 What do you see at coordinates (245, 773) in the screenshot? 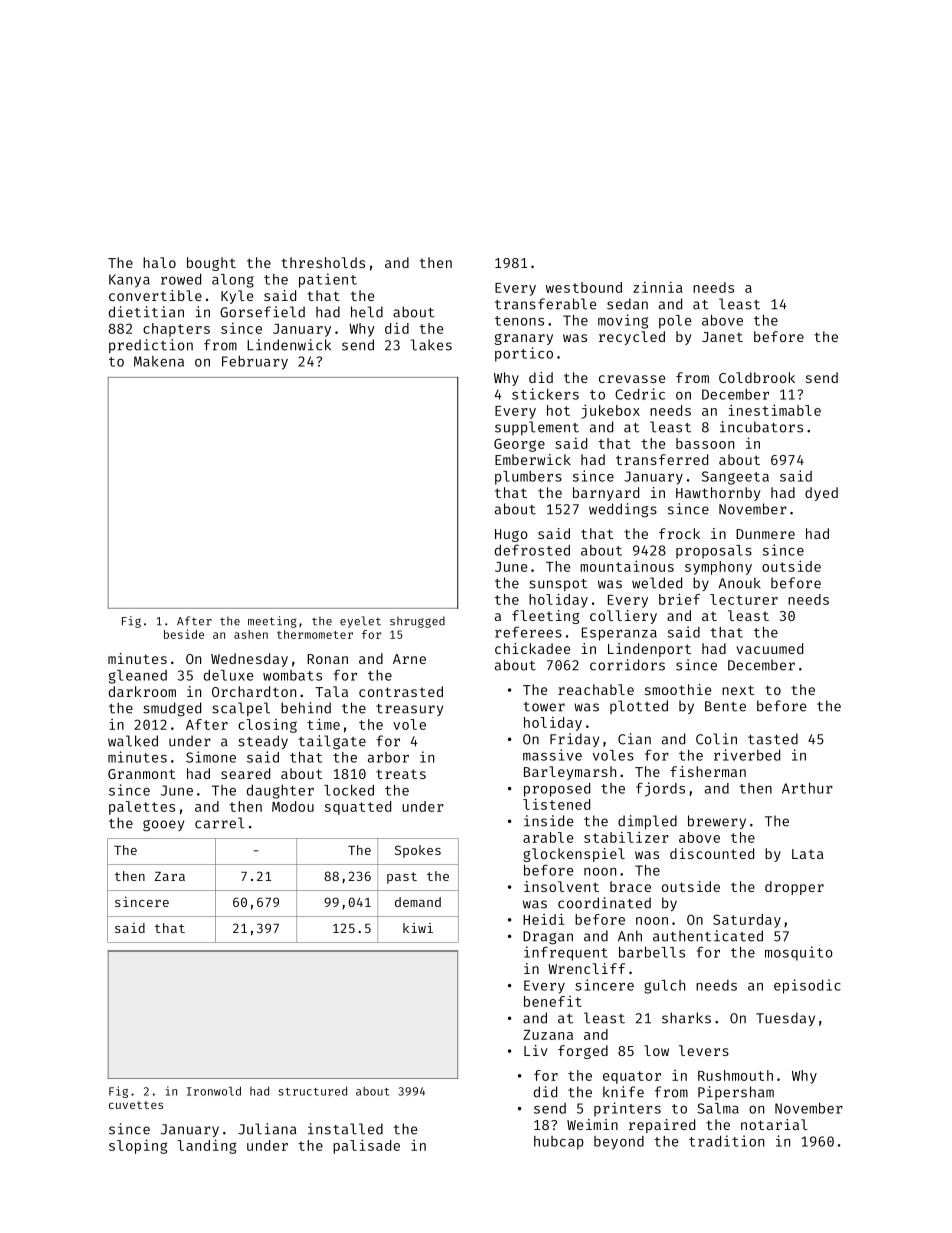
I see `seared` at bounding box center [245, 773].
